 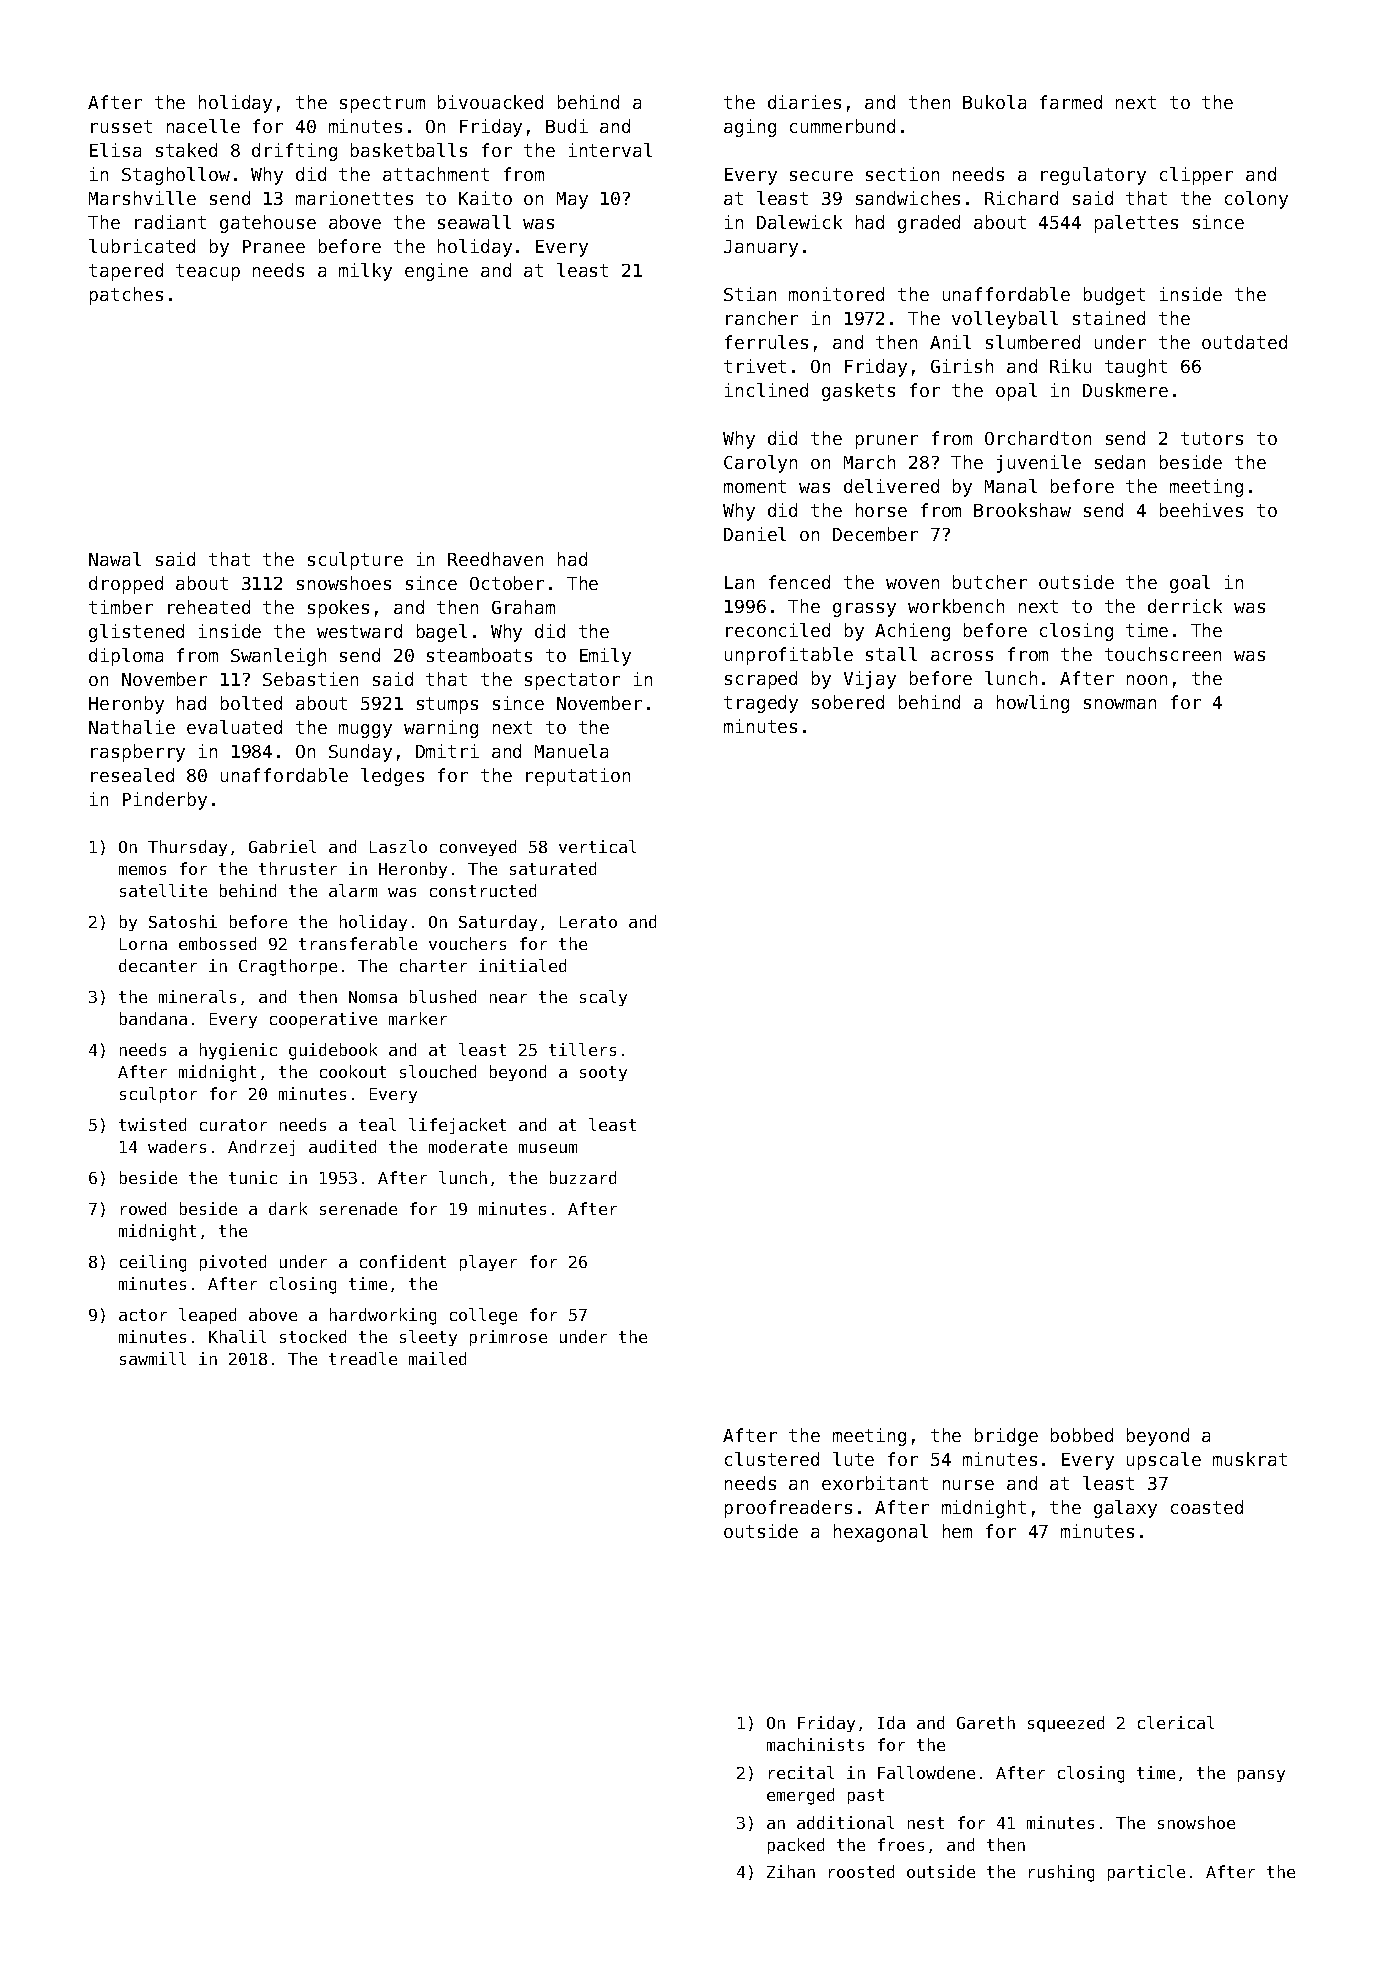 What do you see at coordinates (1250, 1459) in the document?
I see `muskrat` at bounding box center [1250, 1459].
